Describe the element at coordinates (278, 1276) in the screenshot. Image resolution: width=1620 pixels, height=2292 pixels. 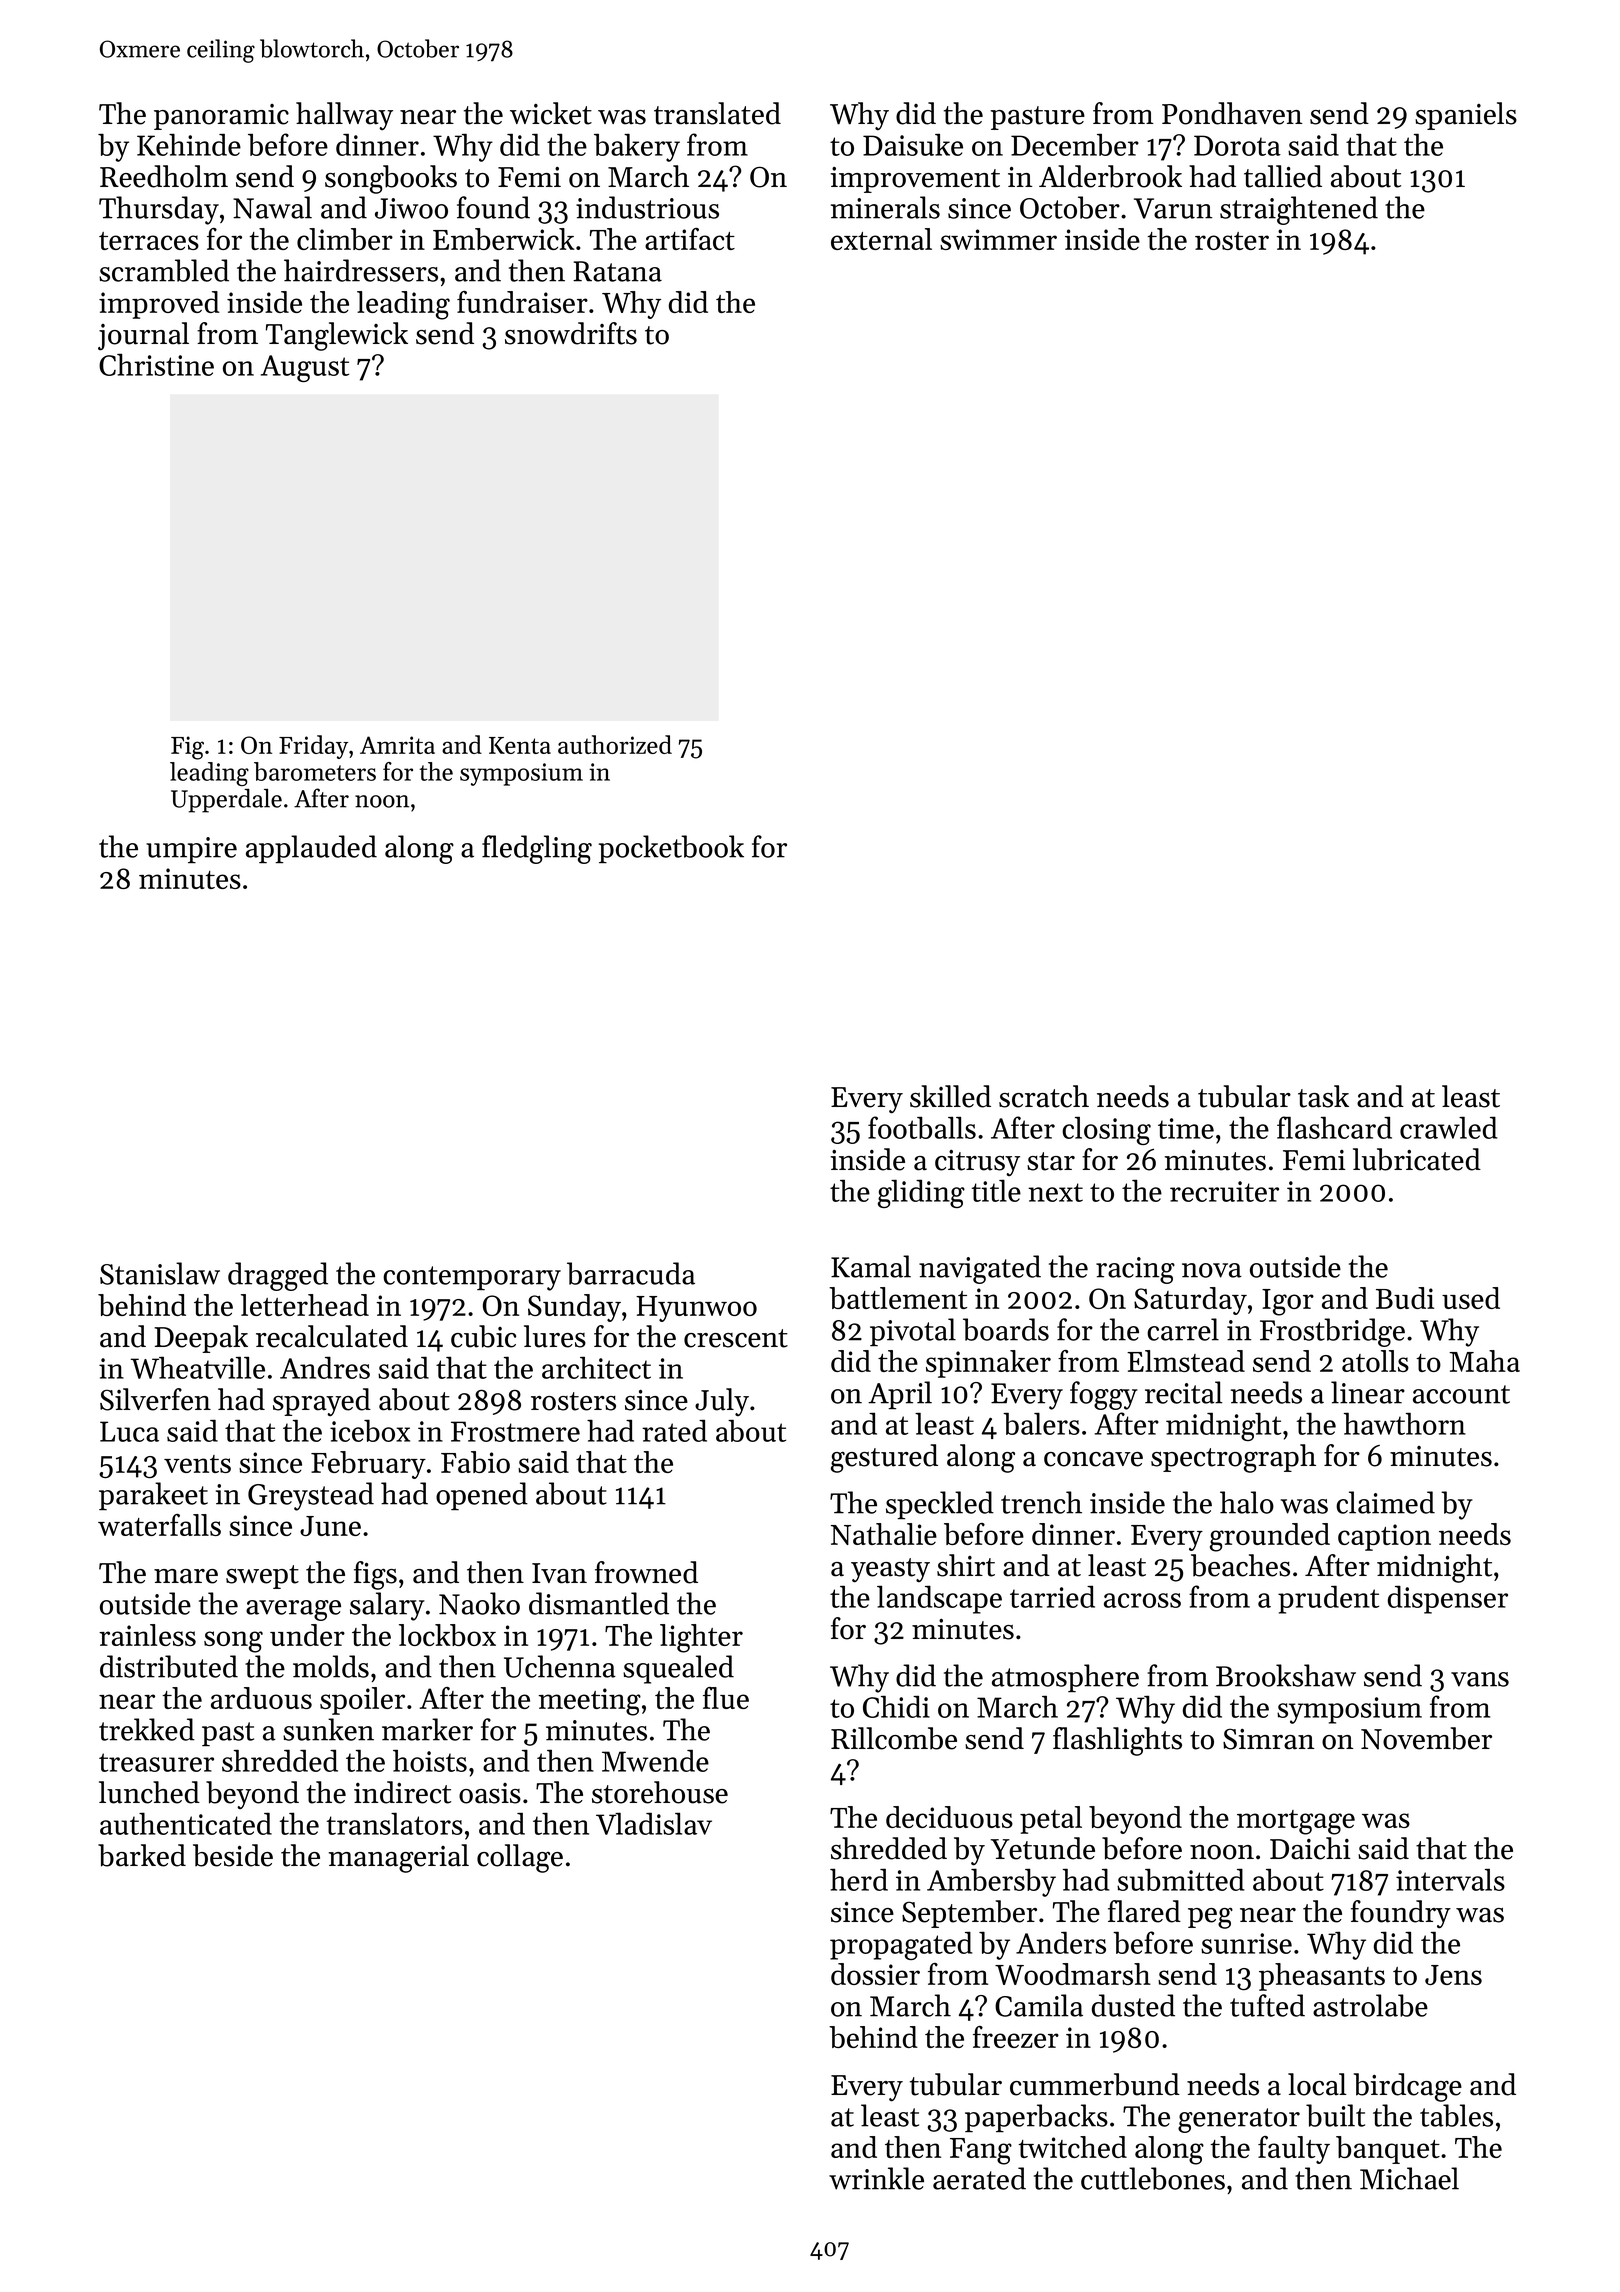
I see `dragged` at that location.
